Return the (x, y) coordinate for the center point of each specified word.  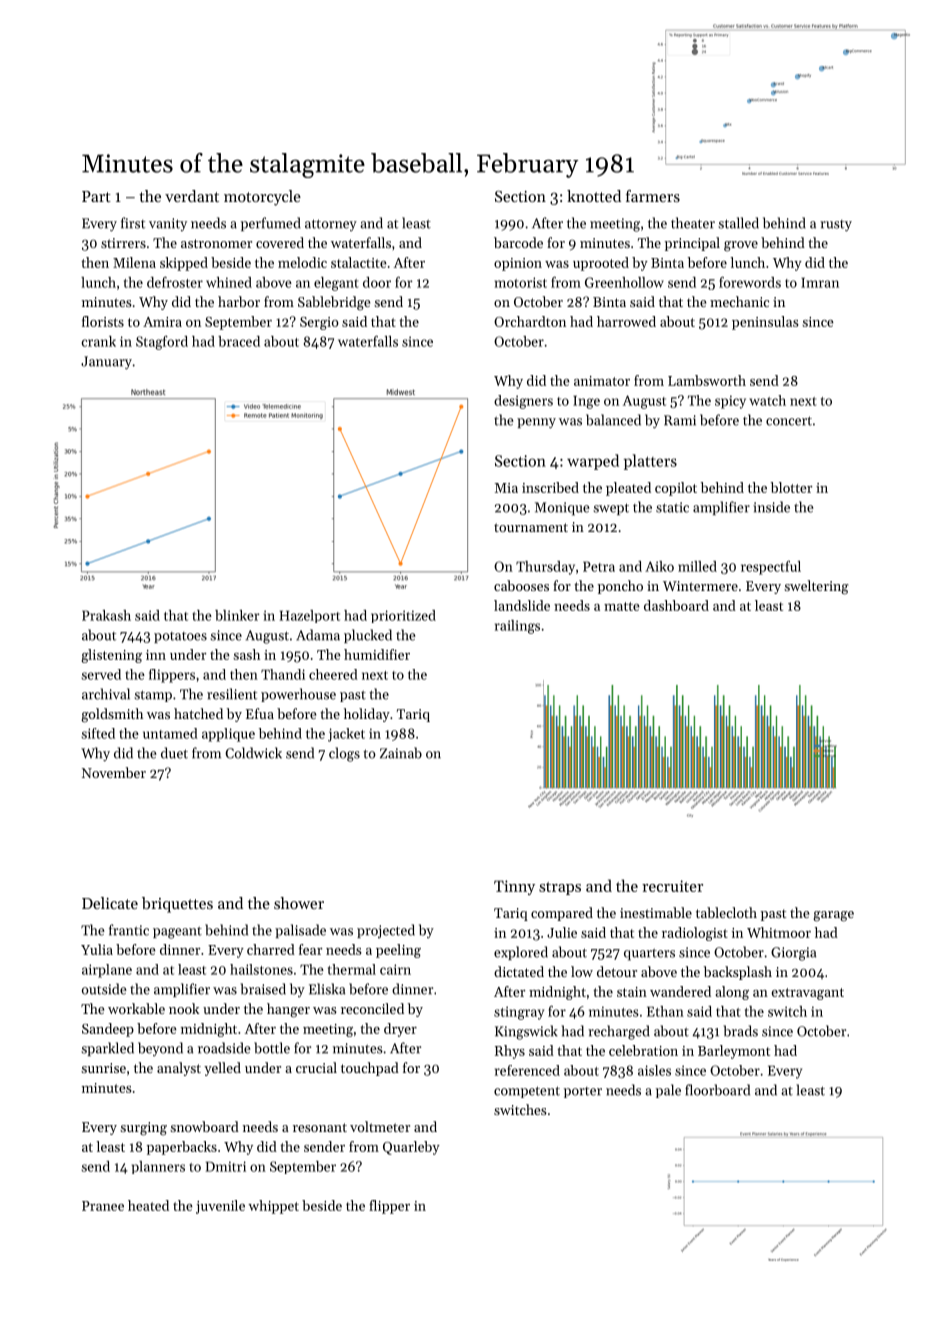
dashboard (676, 605)
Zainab (401, 753)
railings (517, 627)
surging (144, 1129)
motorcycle (262, 198)
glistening (111, 656)
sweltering (816, 587)
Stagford (162, 343)
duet (174, 753)
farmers (653, 196)
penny (536, 423)
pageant (177, 932)
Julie (562, 932)
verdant (192, 196)
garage (833, 916)
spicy (730, 402)
